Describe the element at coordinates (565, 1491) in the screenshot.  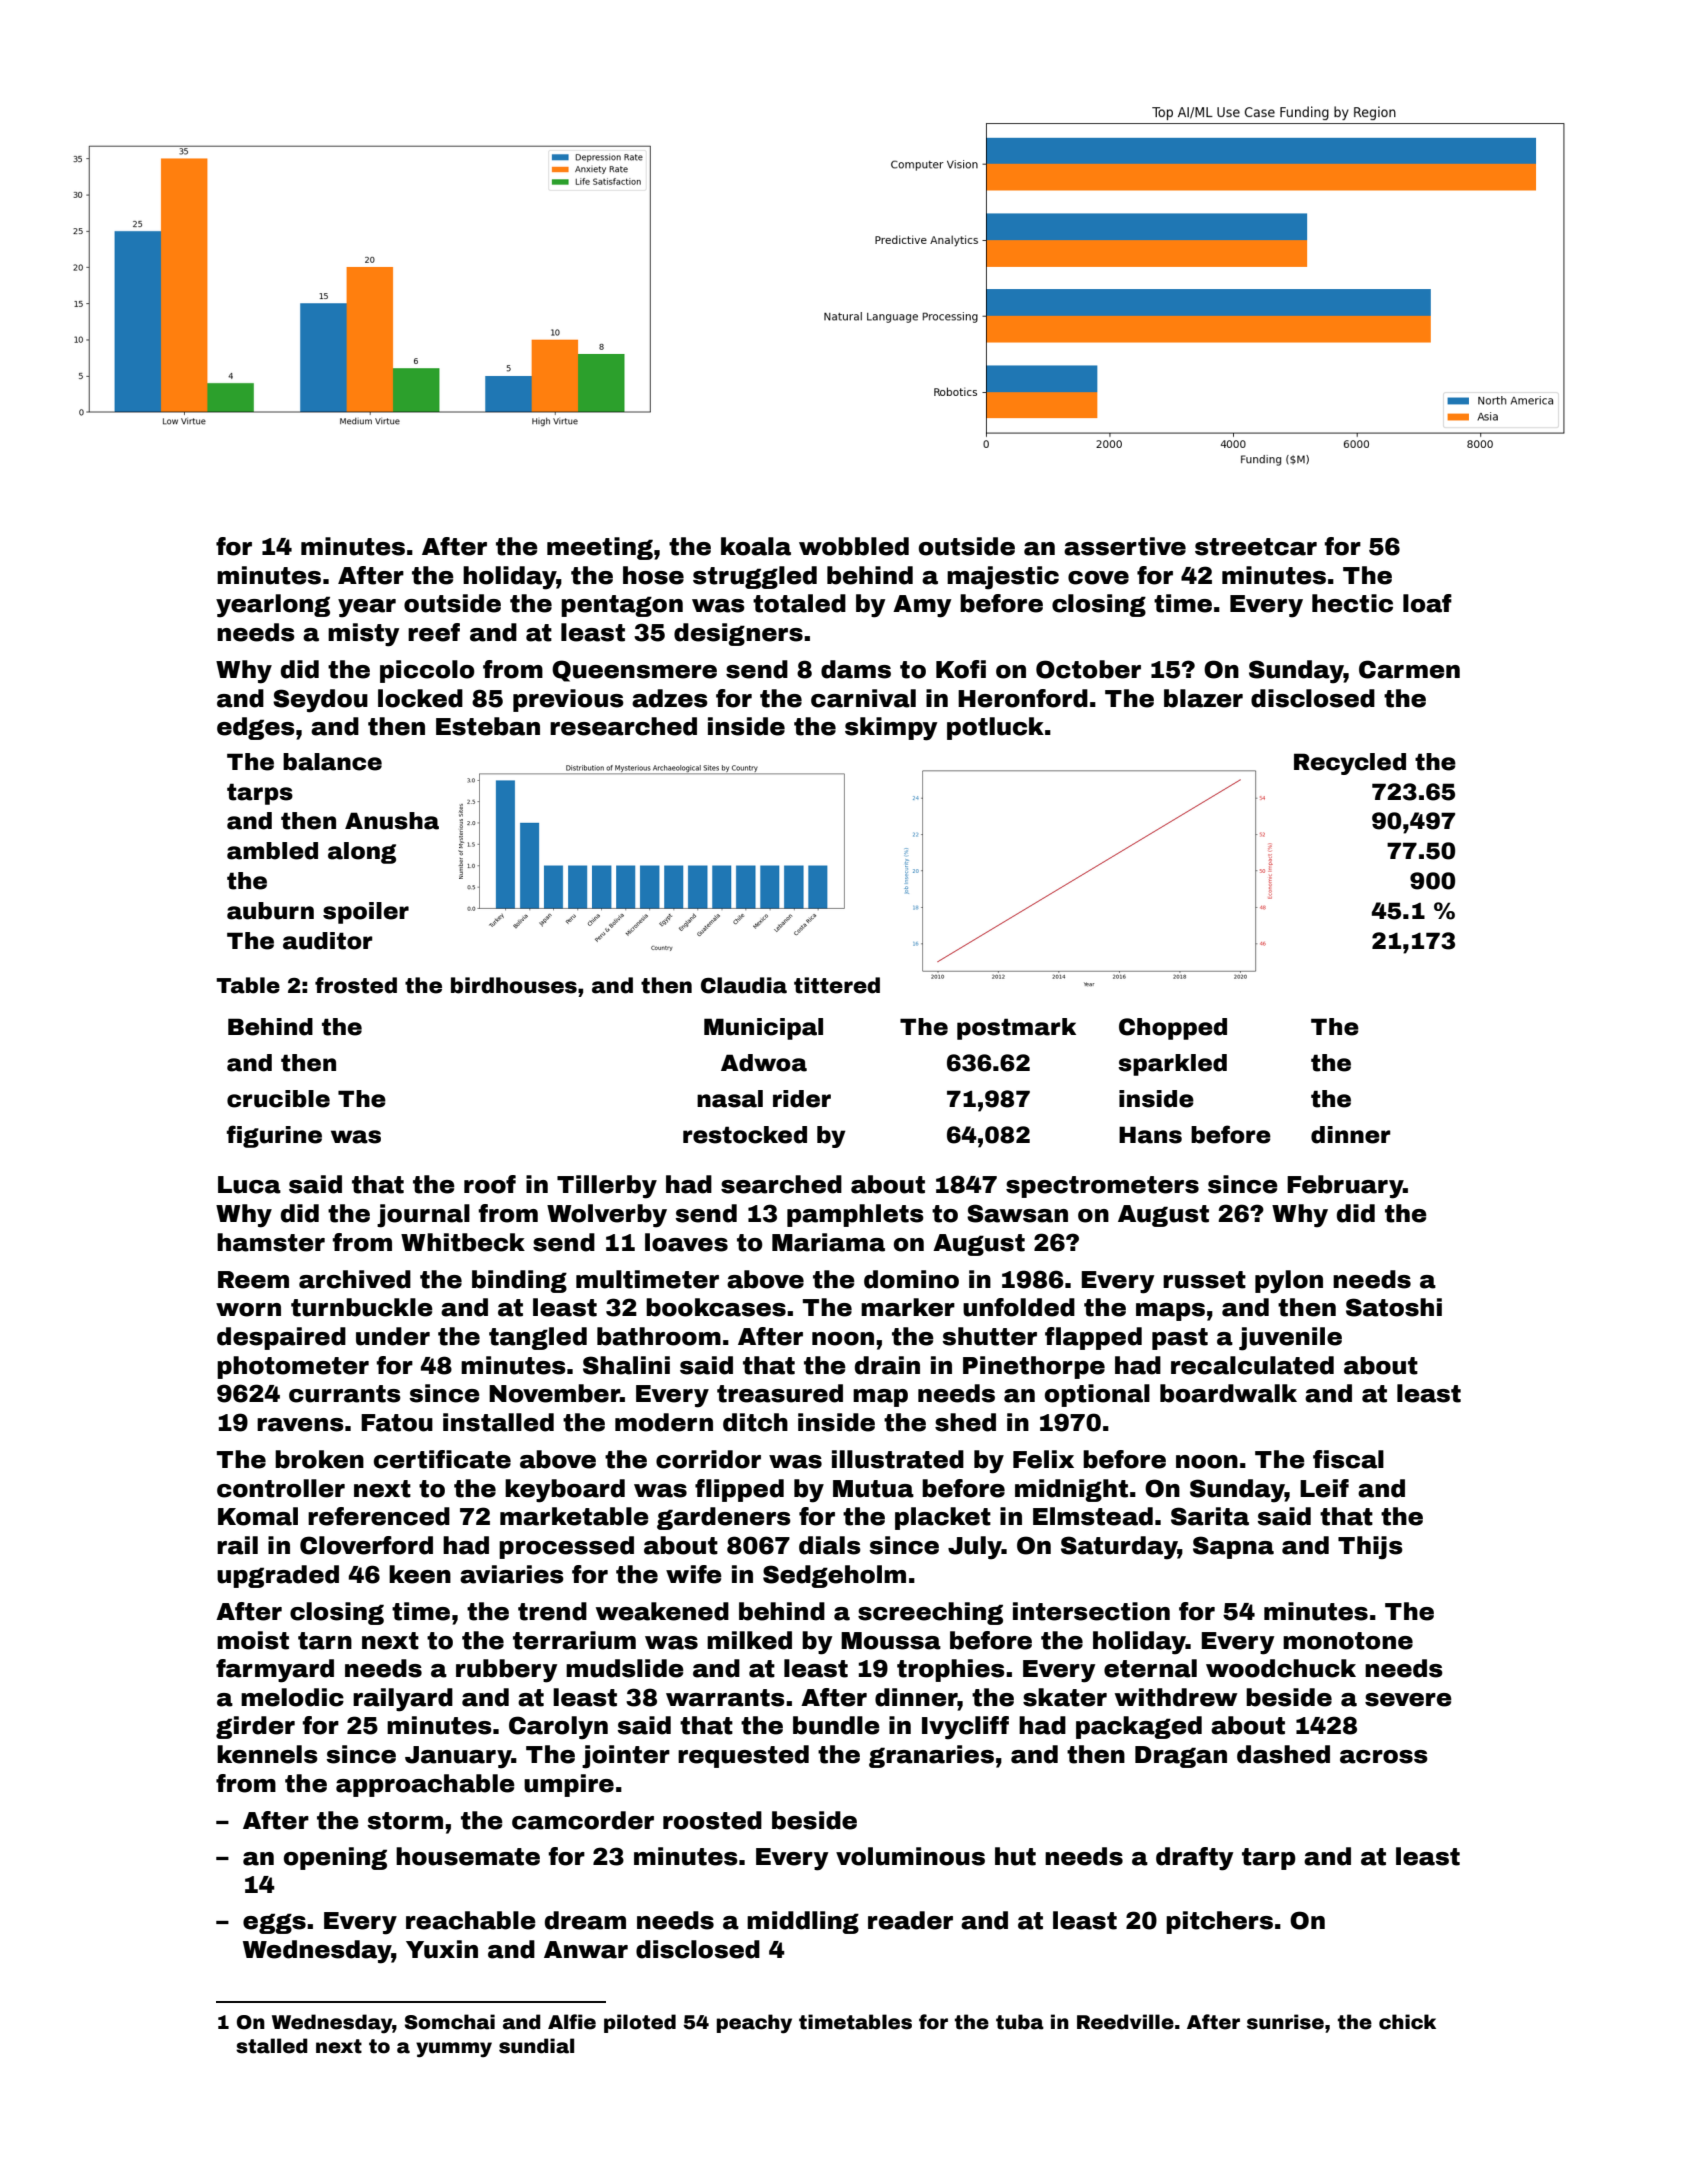
I see `keyboard` at that location.
